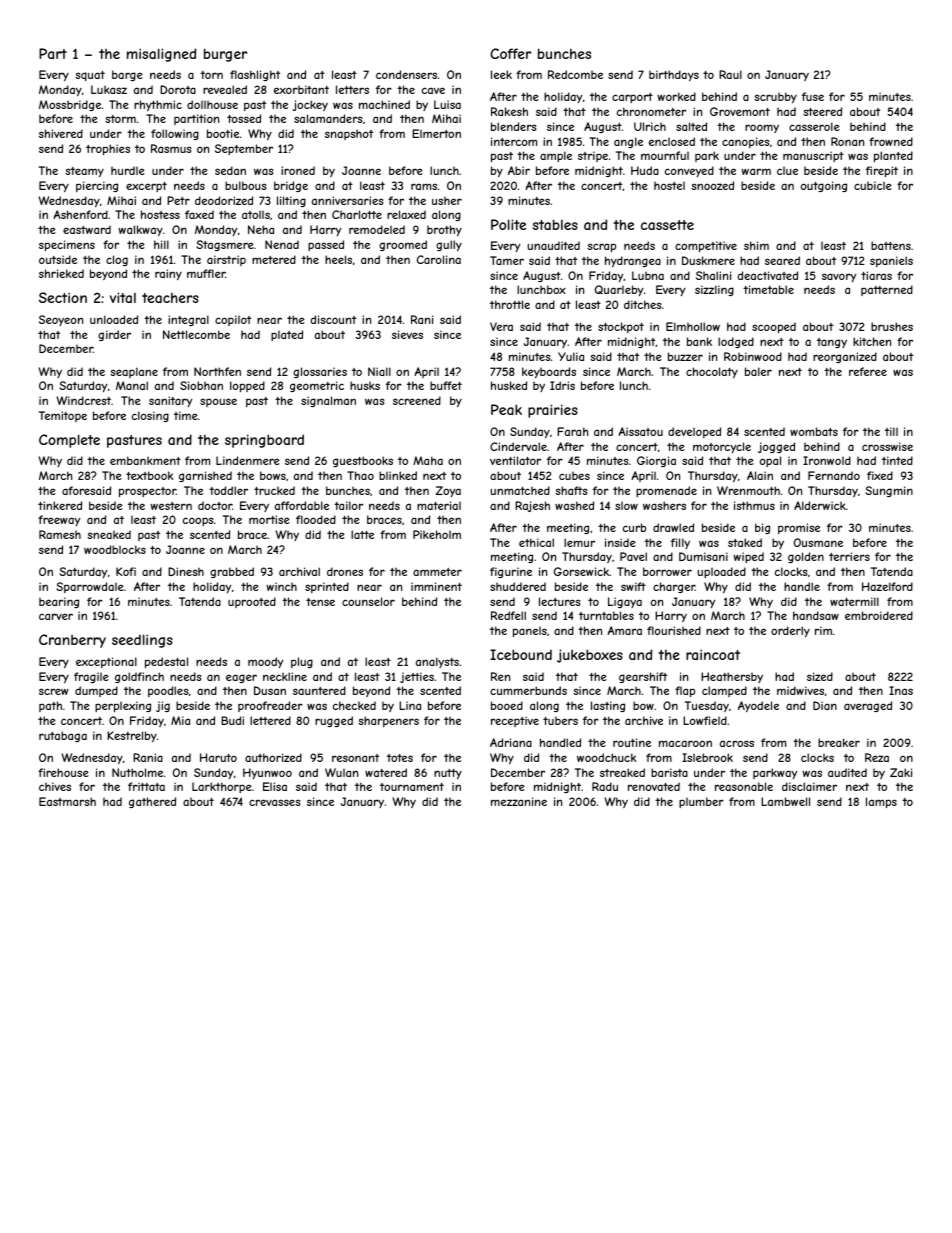 The image size is (952, 1233). I want to click on frowned, so click(891, 141).
